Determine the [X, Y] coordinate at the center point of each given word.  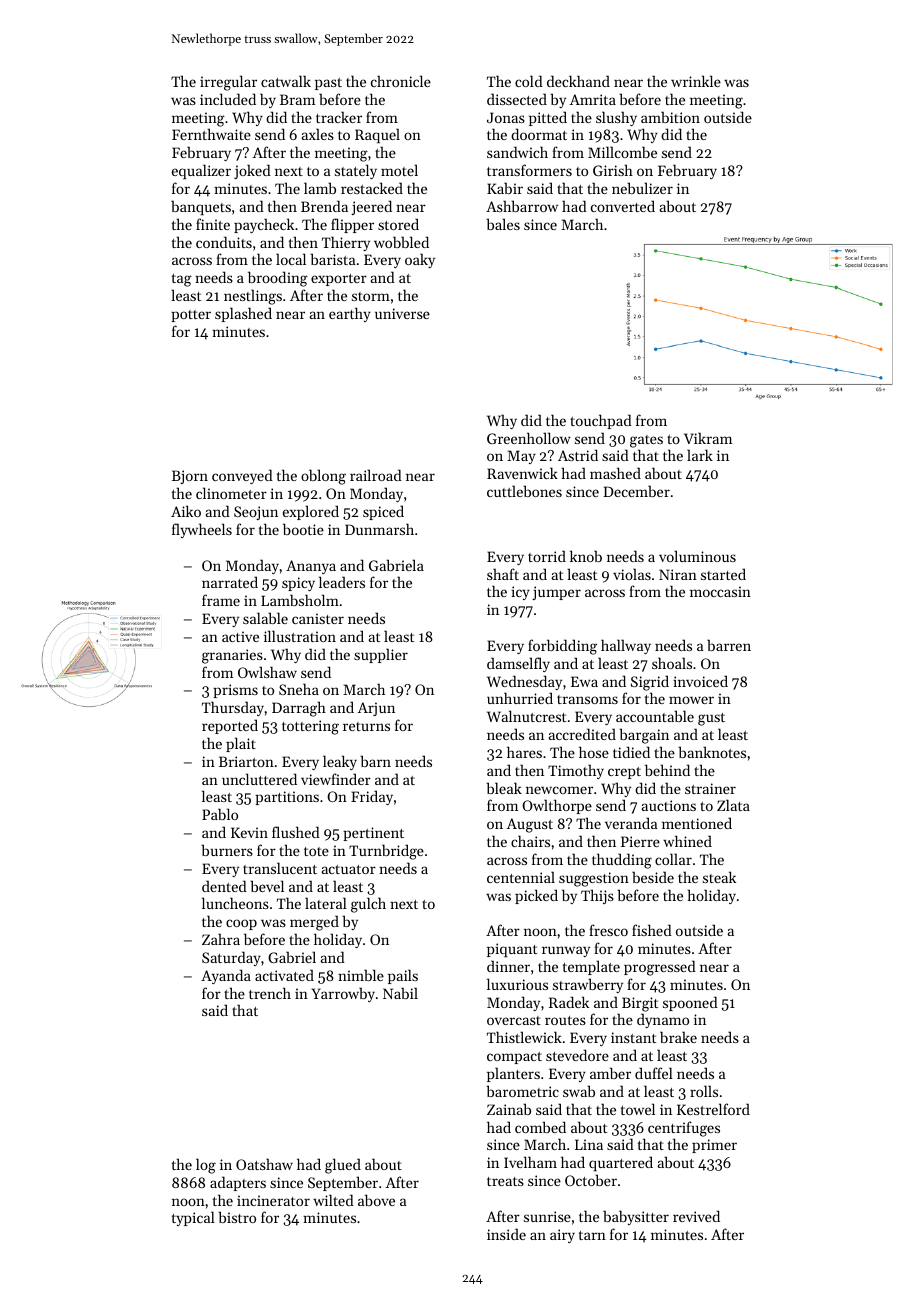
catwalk [286, 81]
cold [529, 81]
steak [719, 877]
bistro [237, 1217]
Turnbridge [386, 852]
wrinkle [696, 81]
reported [230, 726]
